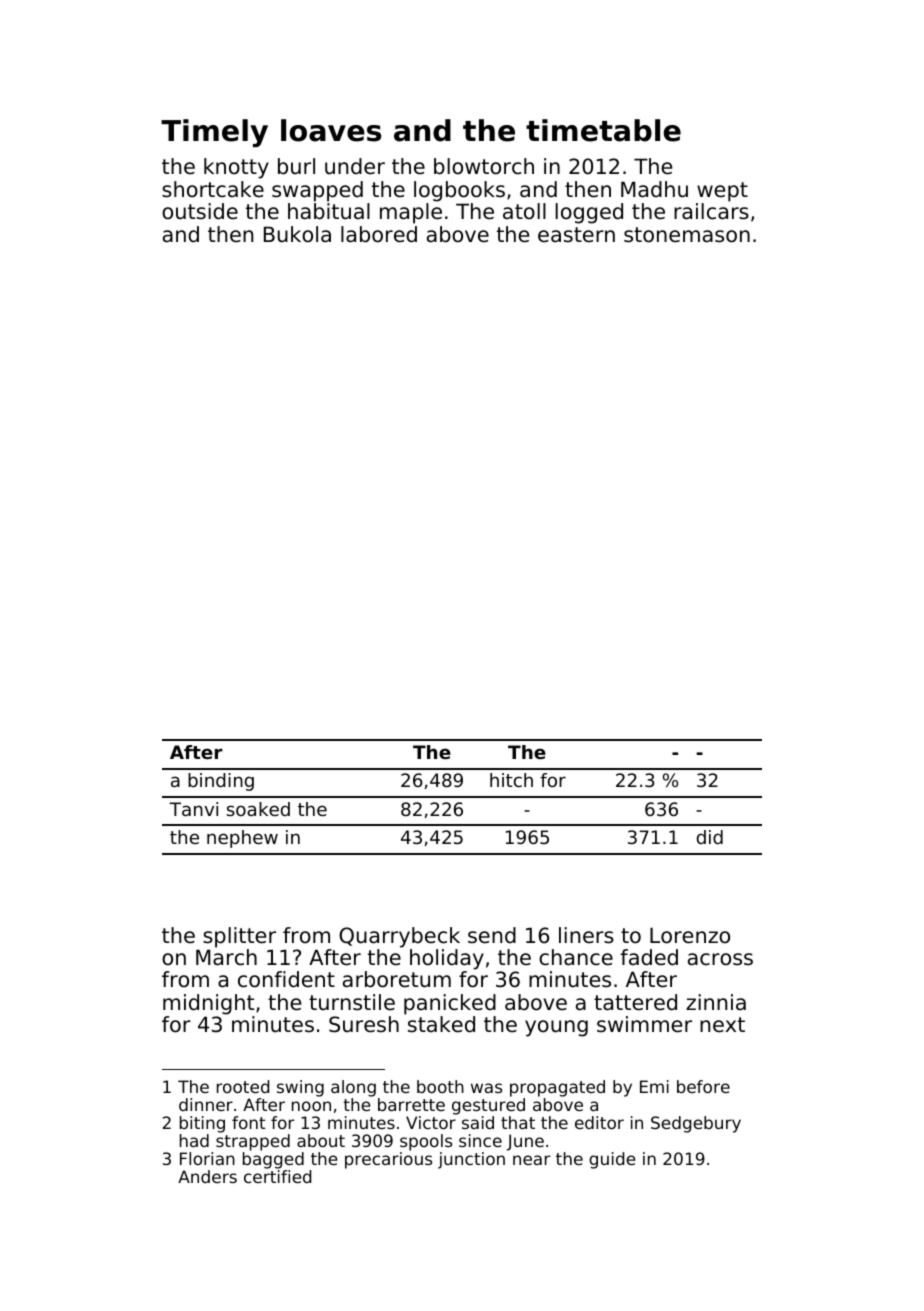  I want to click on Anders, so click(207, 1176).
